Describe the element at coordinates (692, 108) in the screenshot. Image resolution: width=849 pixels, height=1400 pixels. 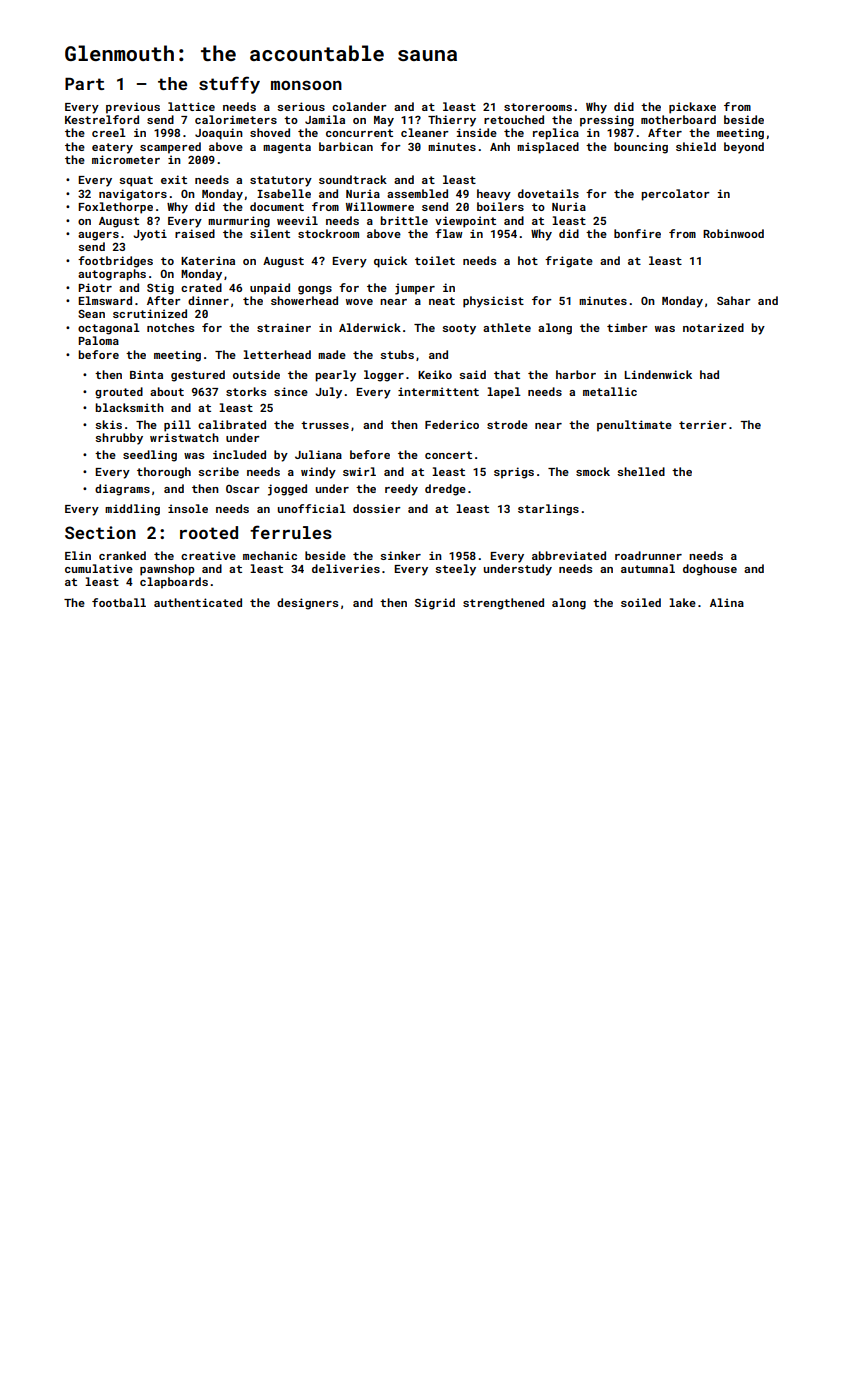
I see `pickaxe` at that location.
